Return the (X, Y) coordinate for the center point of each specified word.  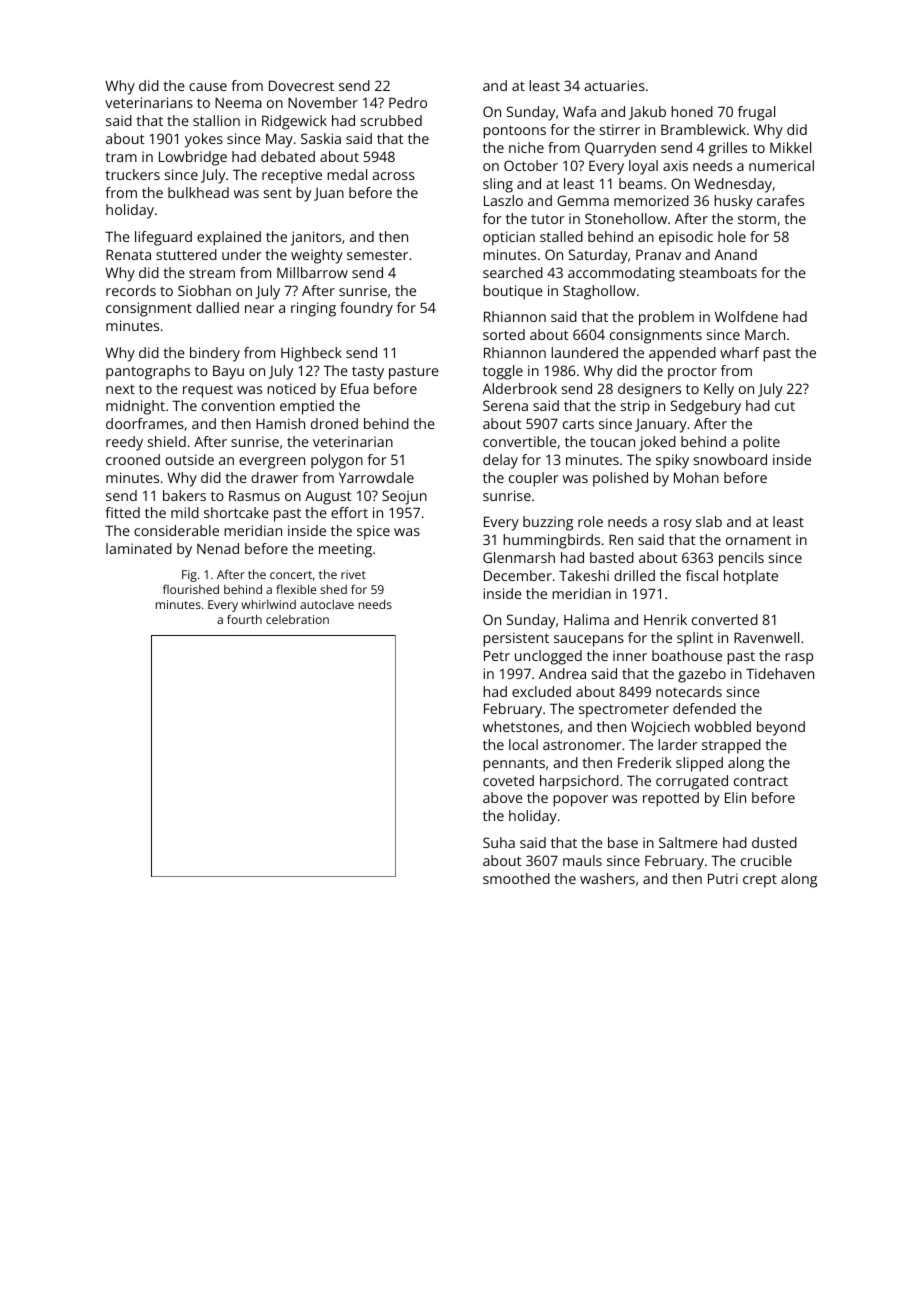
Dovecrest (301, 85)
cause (208, 87)
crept (760, 881)
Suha (499, 842)
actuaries (614, 85)
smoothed (516, 878)
